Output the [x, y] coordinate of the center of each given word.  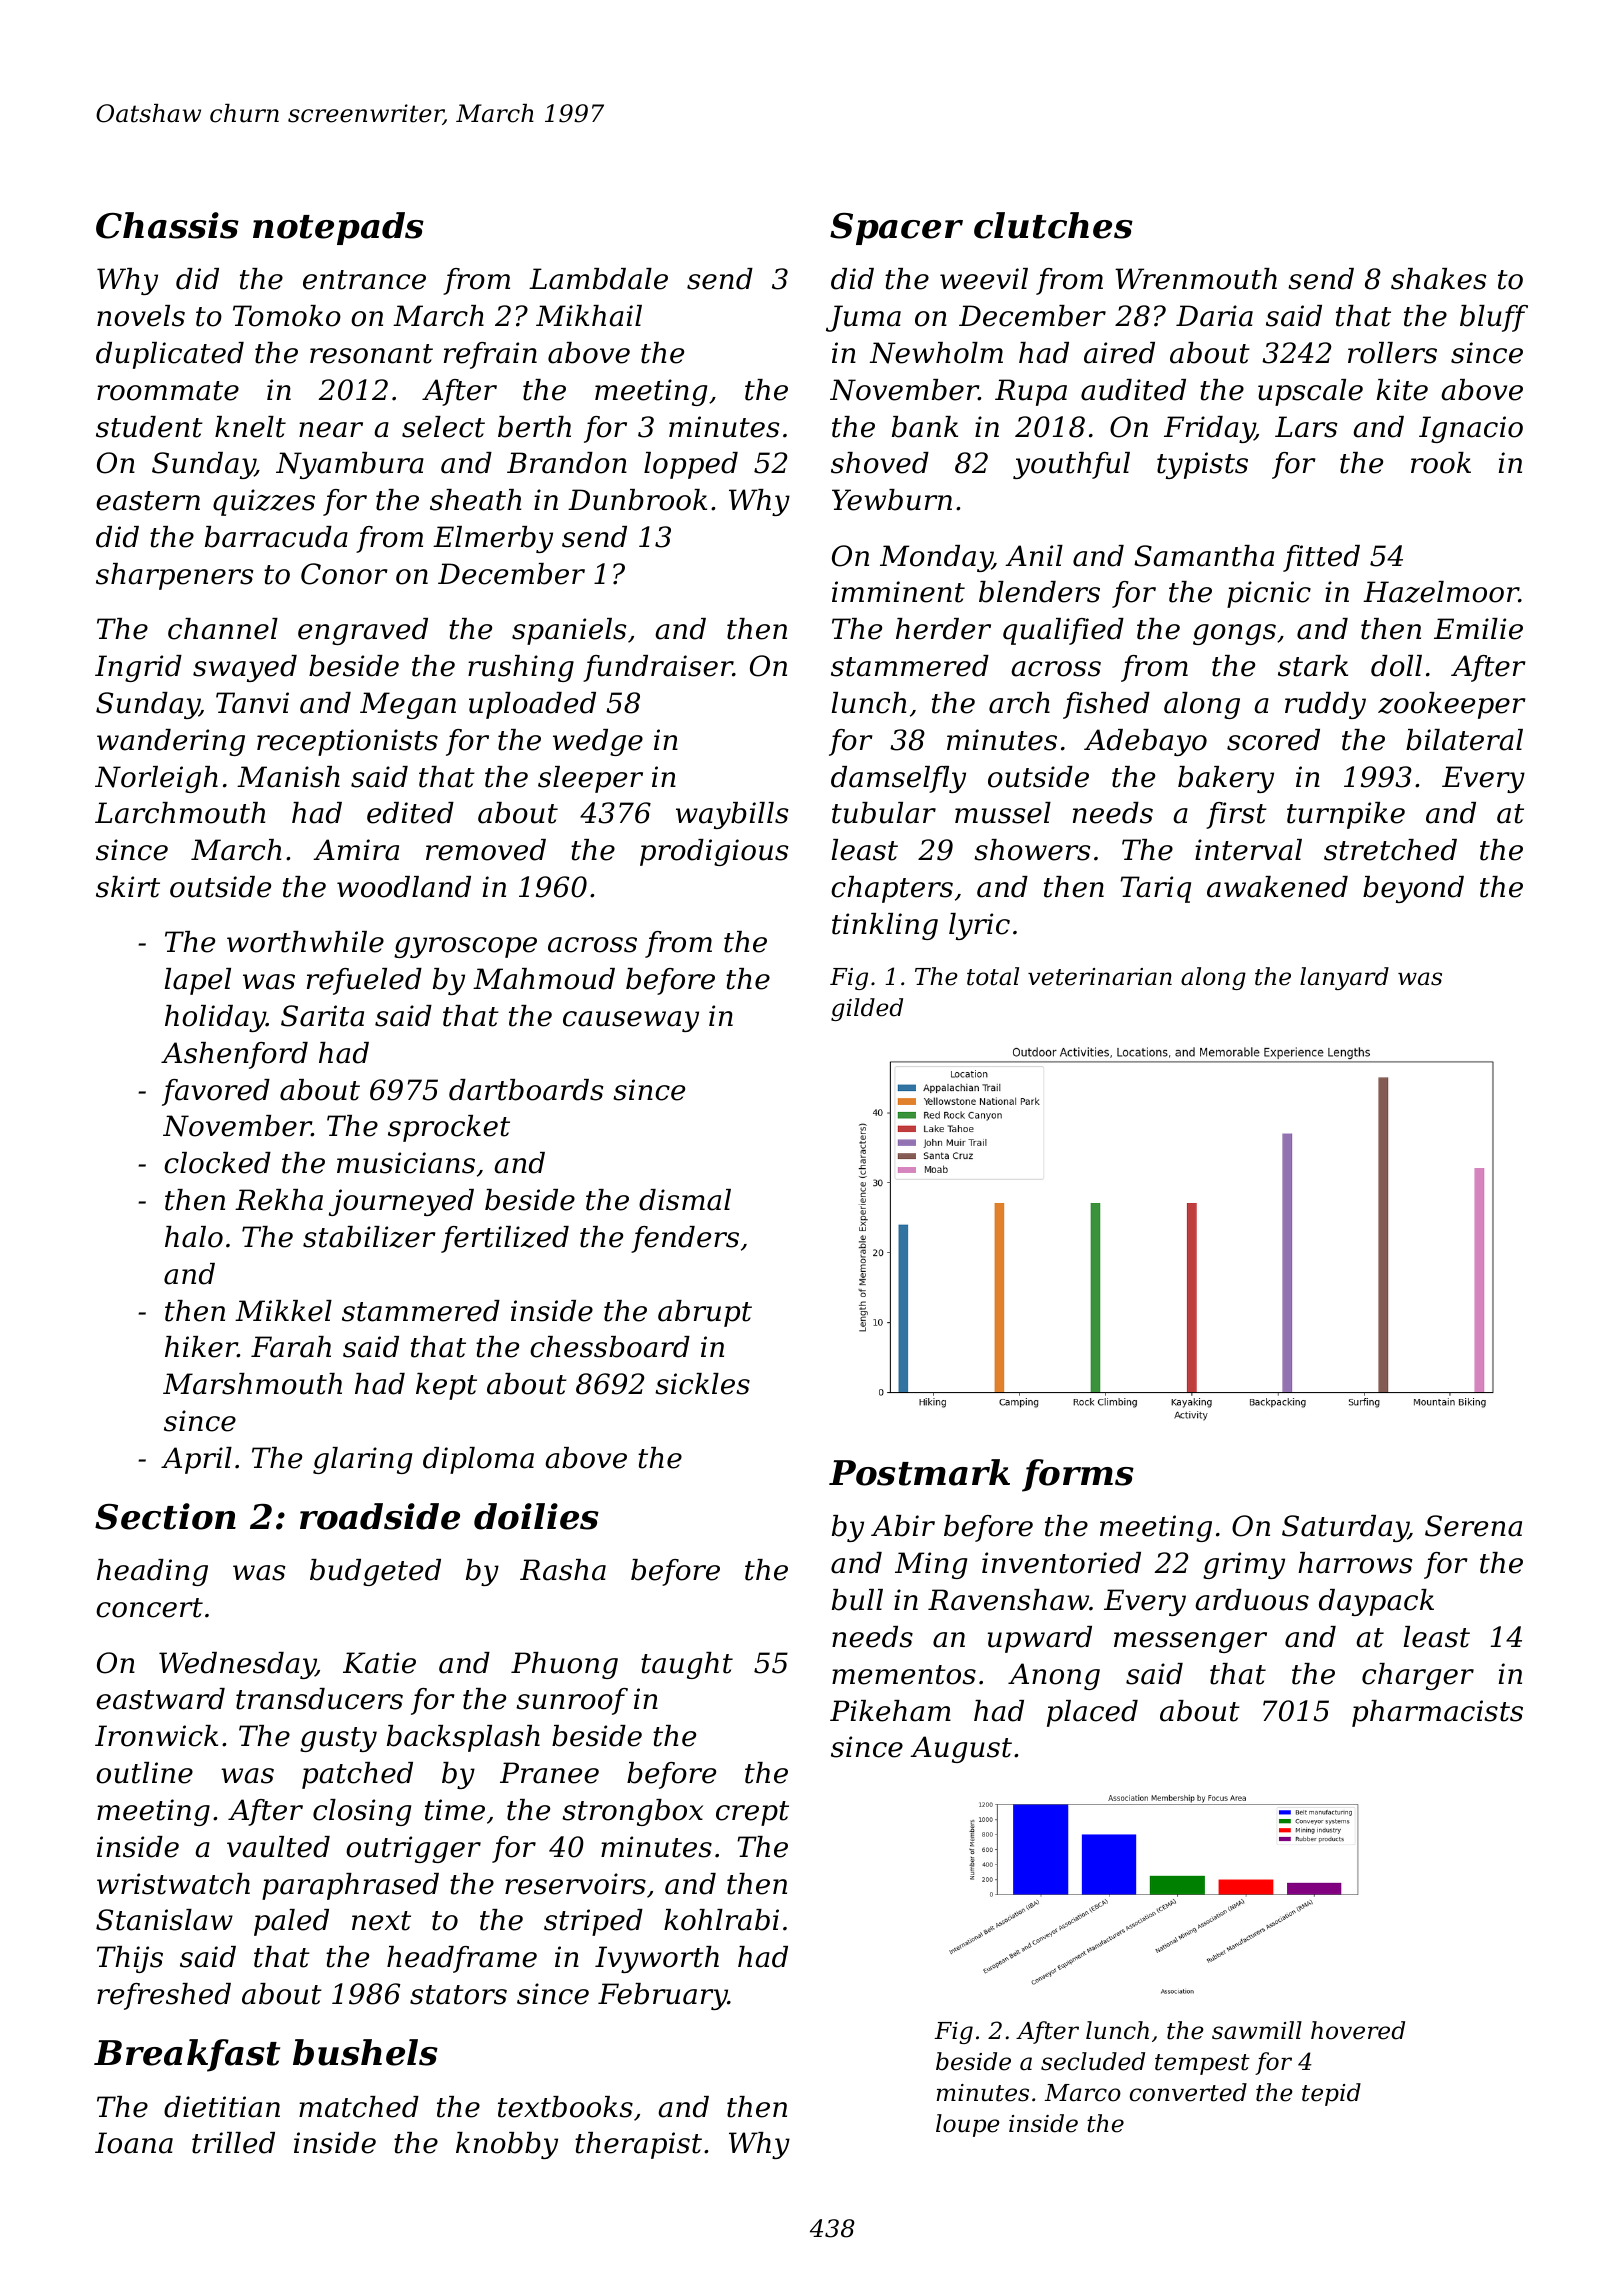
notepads [338, 228]
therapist [638, 2145]
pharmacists [1437, 1713]
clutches [1053, 225]
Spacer [896, 229]
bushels [365, 2052]
